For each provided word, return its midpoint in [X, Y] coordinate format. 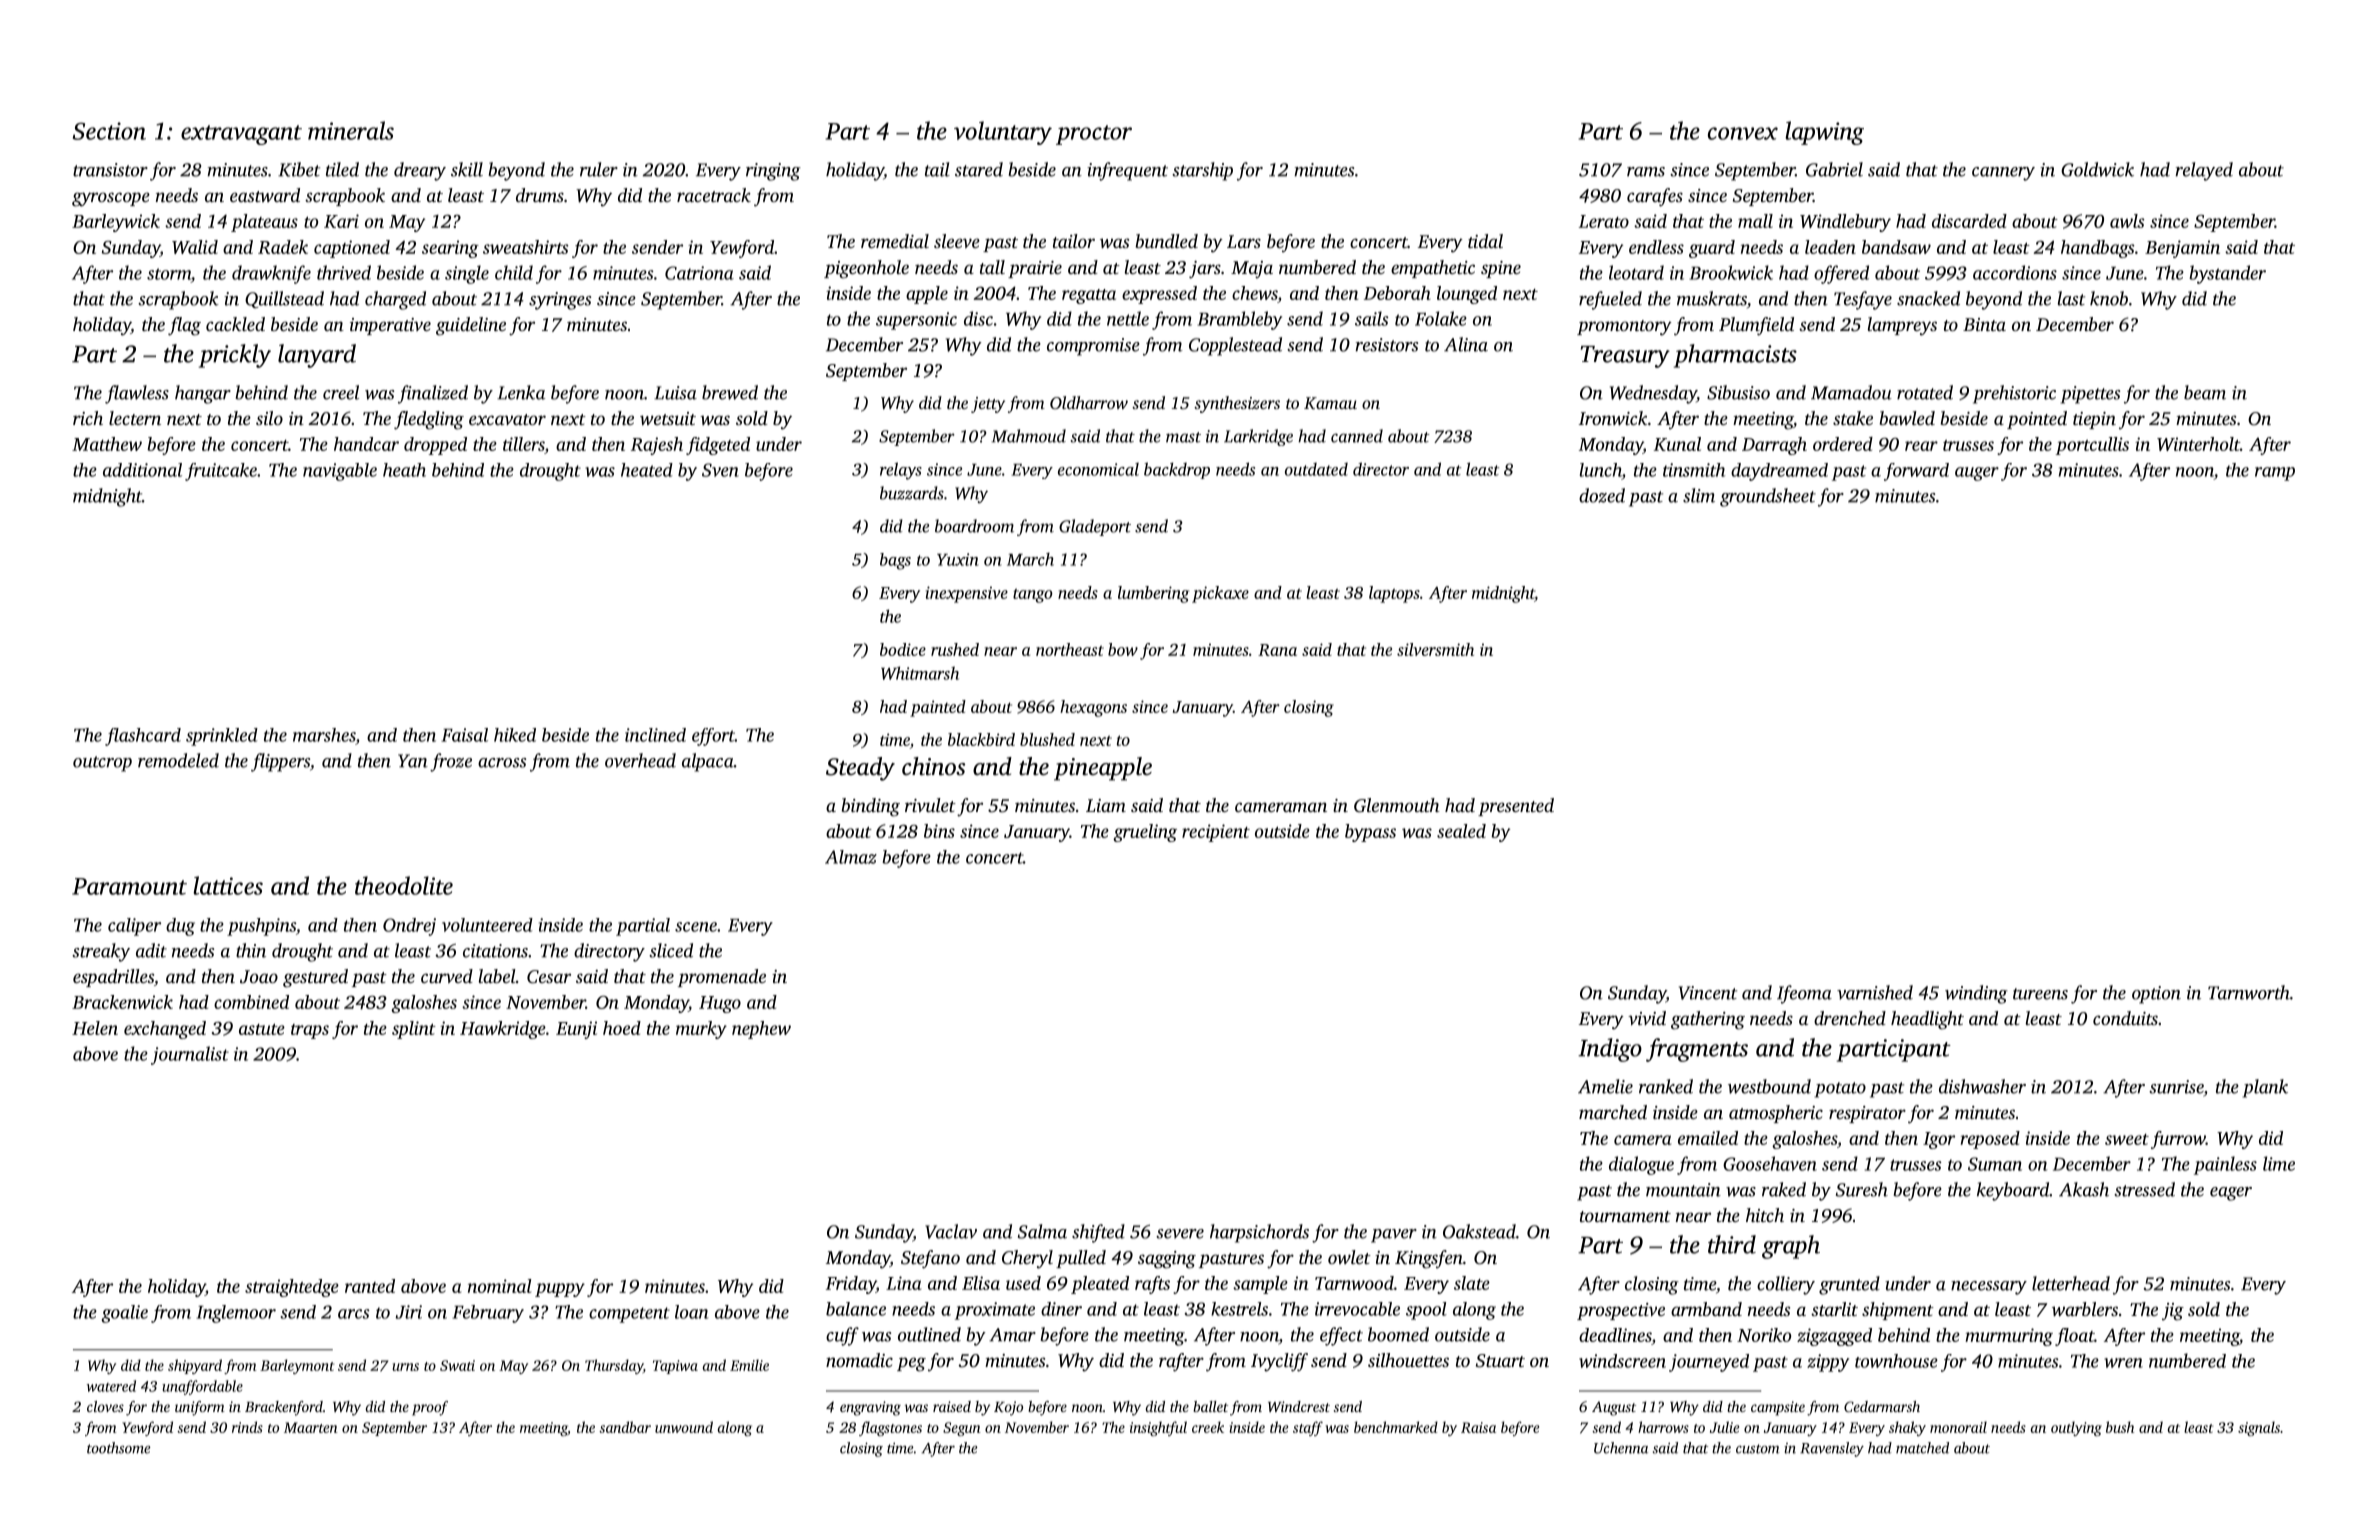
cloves [105, 1406]
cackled [235, 324]
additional [142, 470]
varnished [1875, 992]
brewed [730, 392]
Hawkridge [503, 1030]
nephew [761, 1030]
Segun [962, 1429]
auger [1977, 474]
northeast [1070, 649]
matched [1922, 1448]
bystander [2227, 274]
